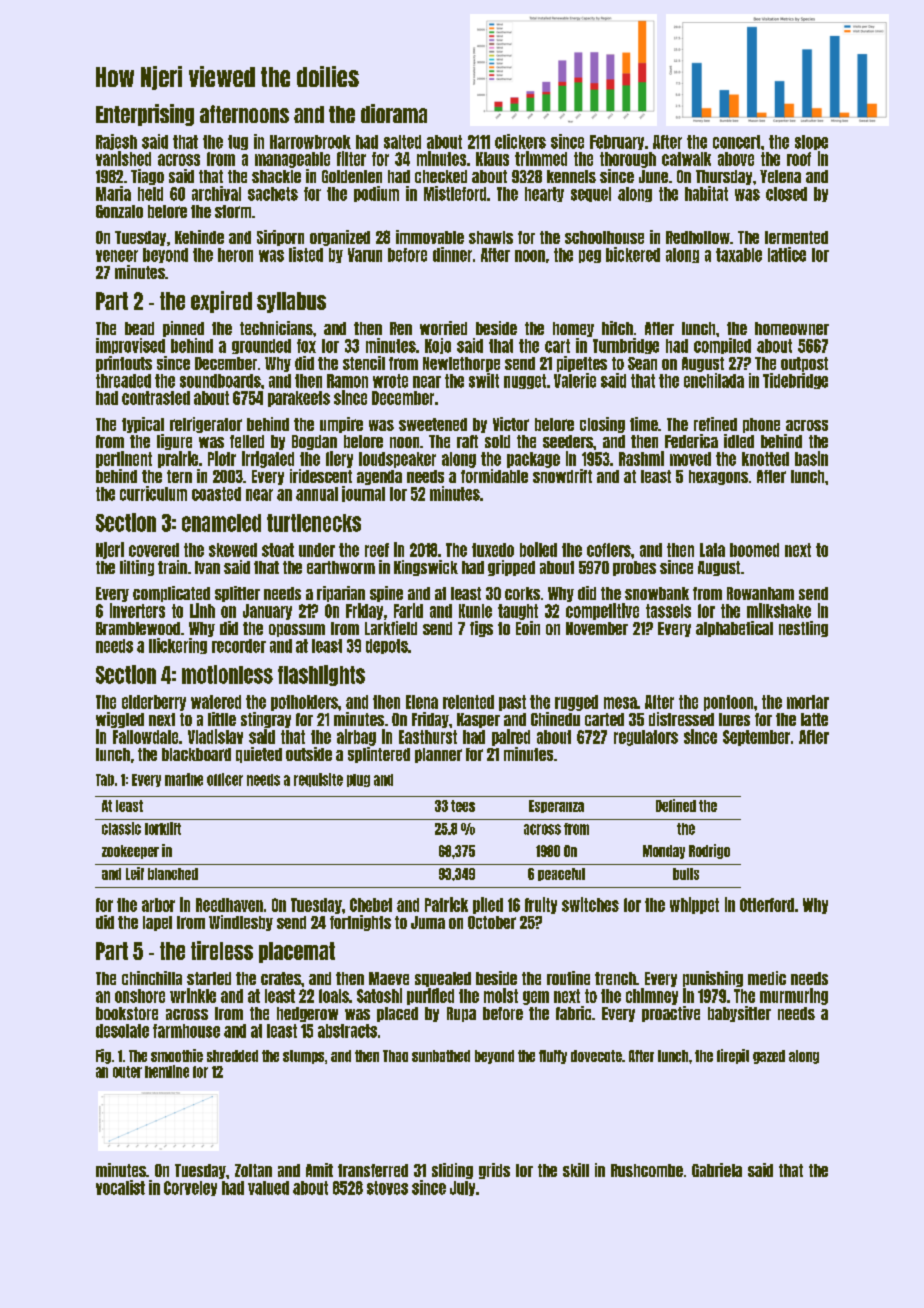 This screenshot has height=1308, width=924. What do you see at coordinates (767, 905) in the screenshot?
I see `Otterford` at bounding box center [767, 905].
